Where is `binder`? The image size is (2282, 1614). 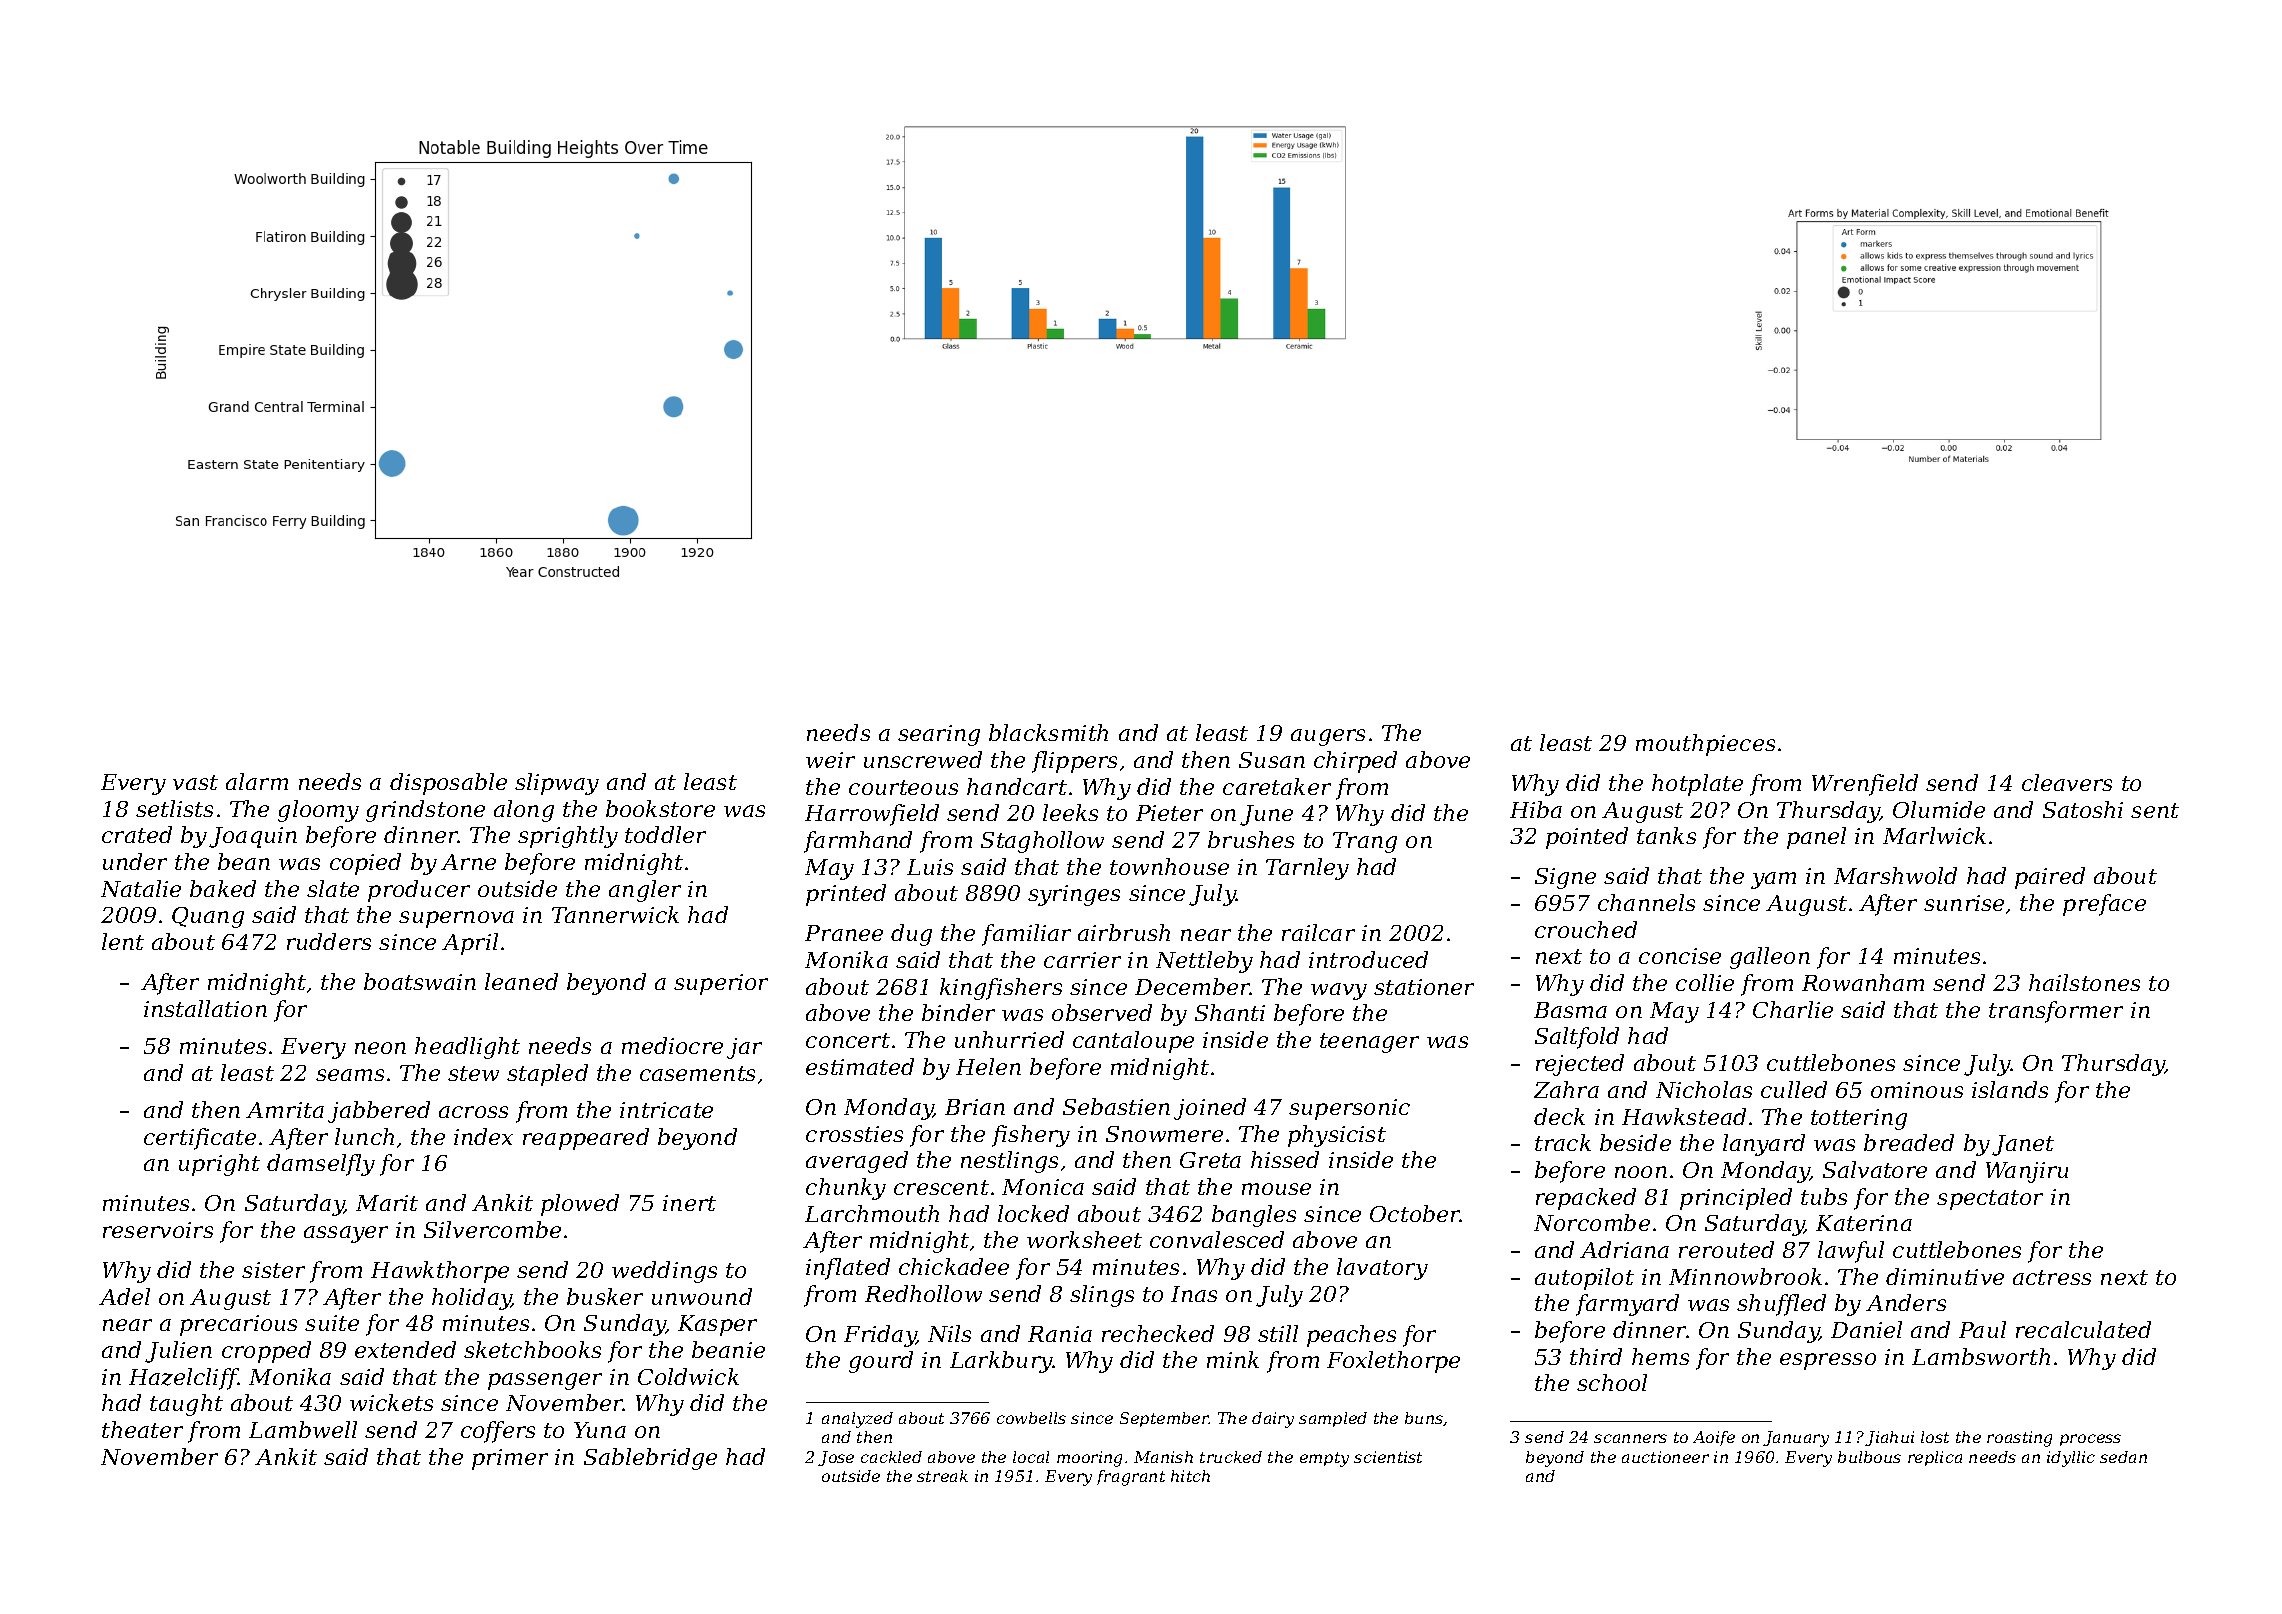 binder is located at coordinates (958, 1012).
